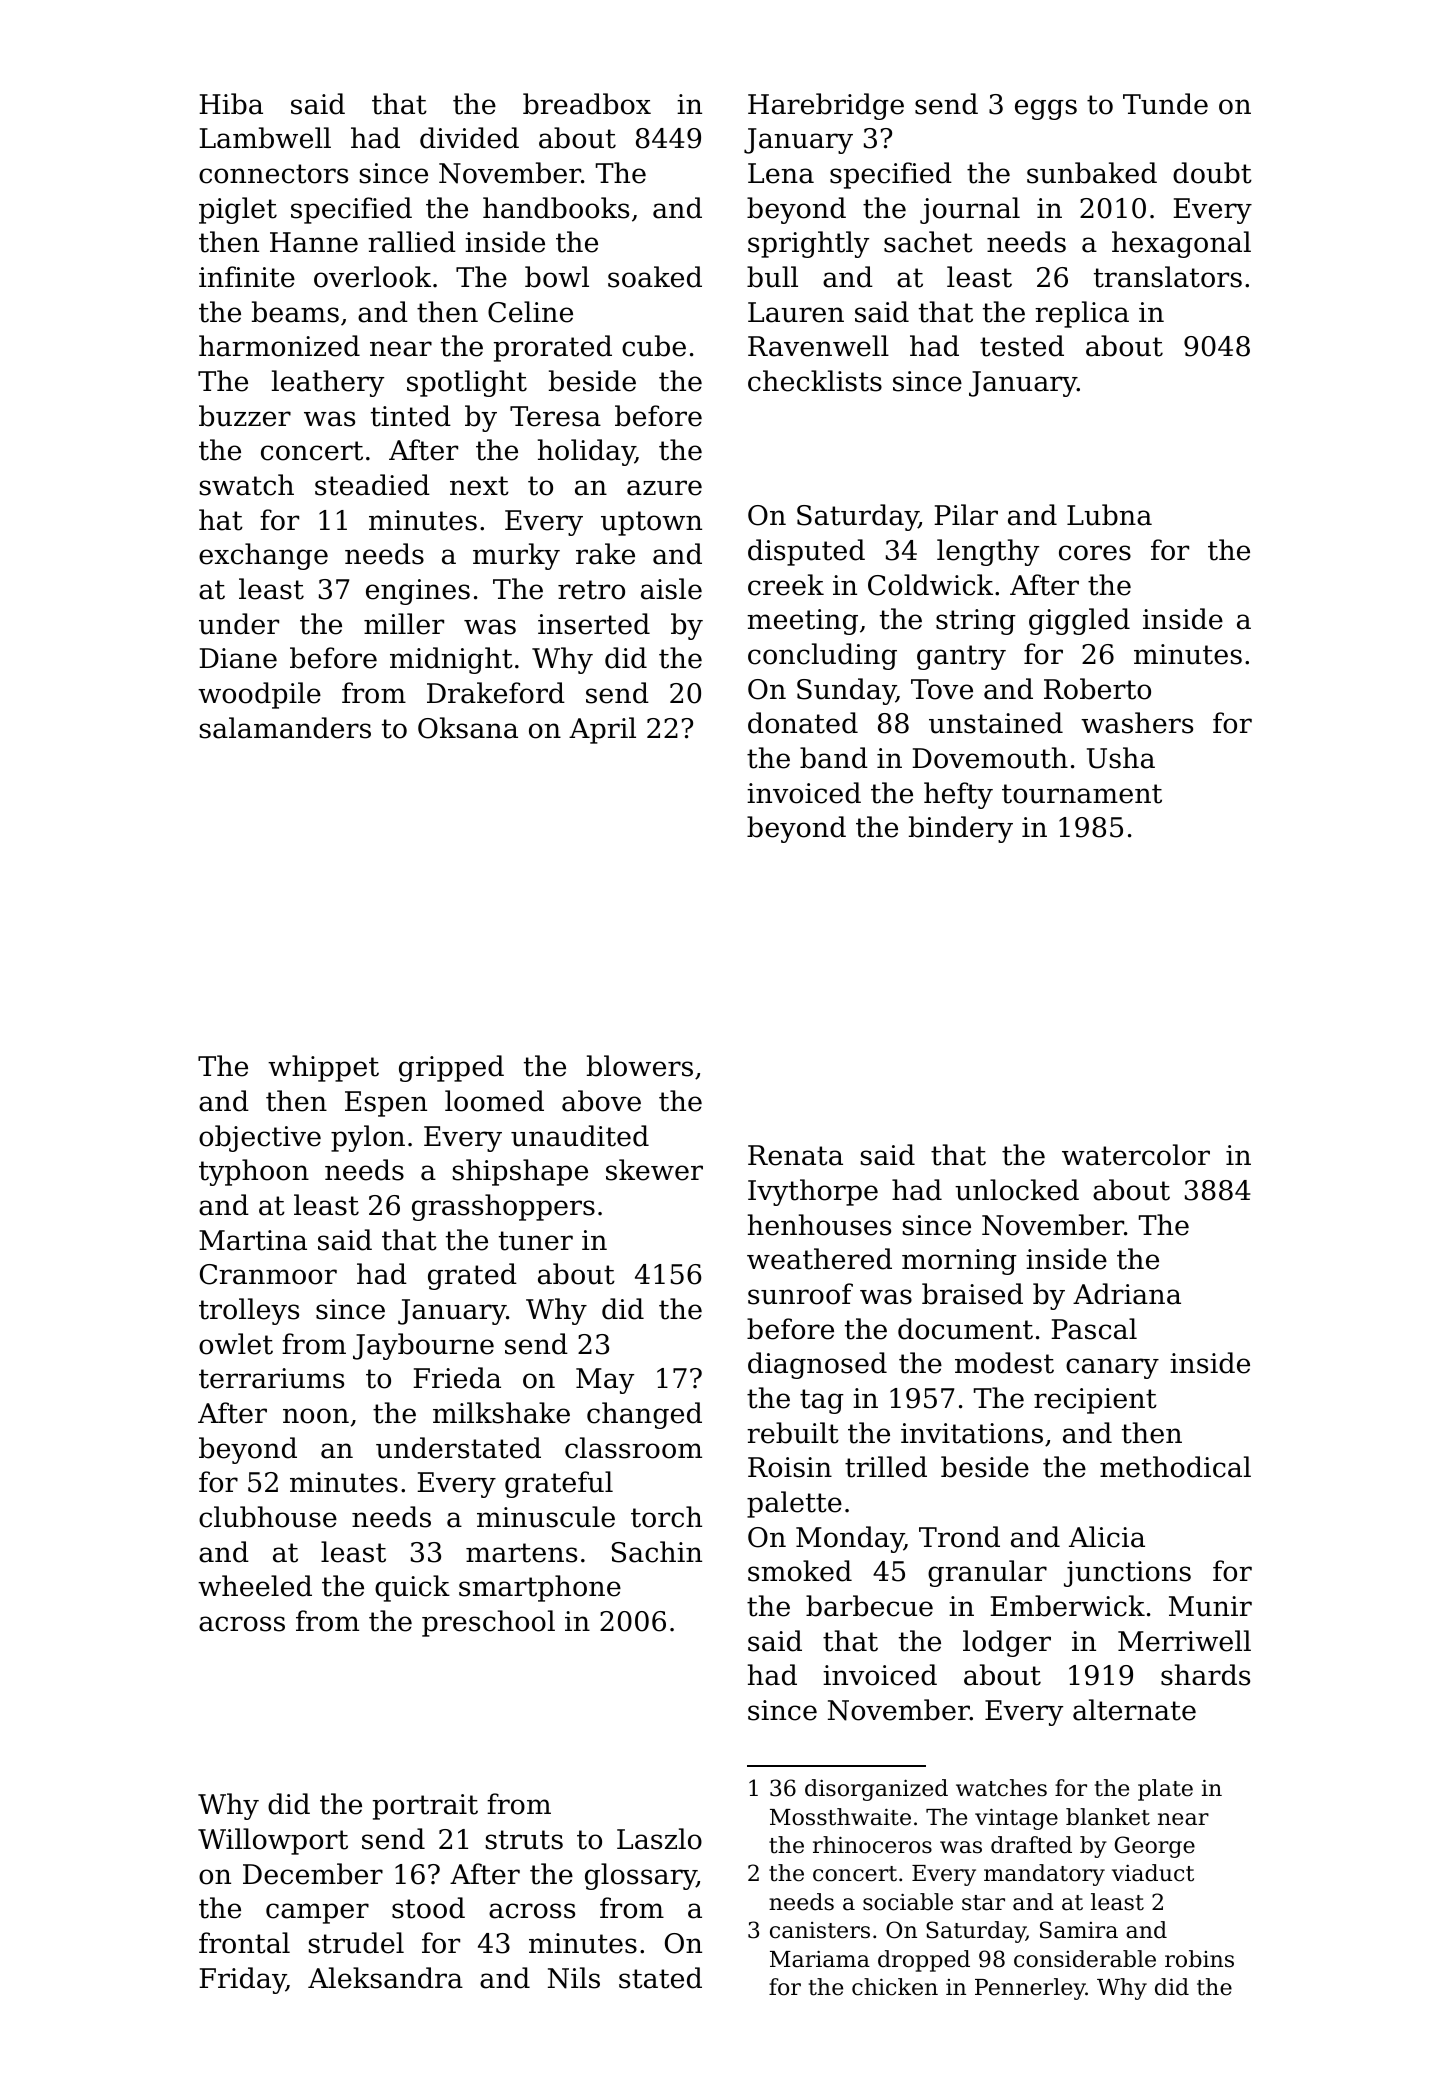 This screenshot has height=2100, width=1450. I want to click on Aleksandra, so click(385, 1978).
